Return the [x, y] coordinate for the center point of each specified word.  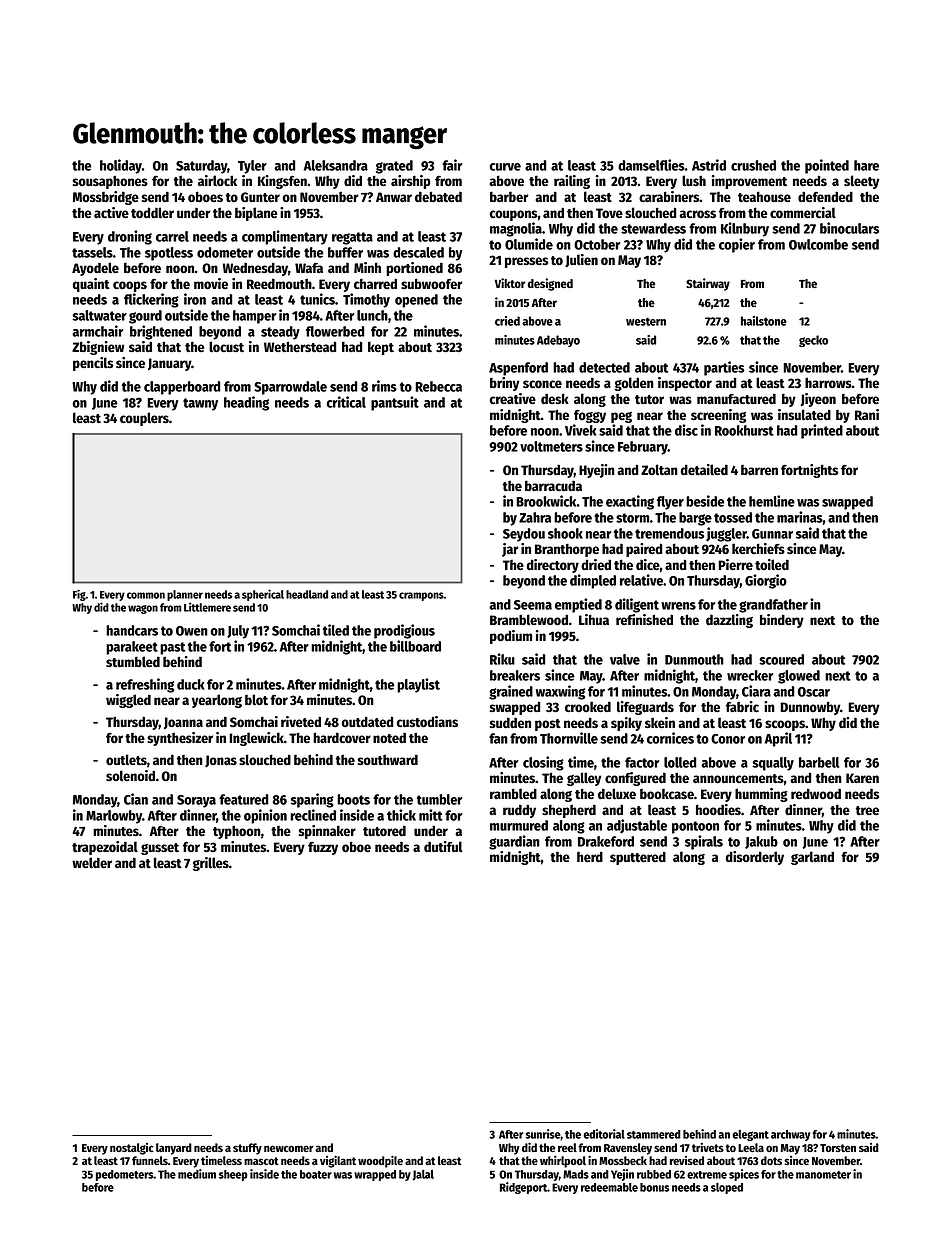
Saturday [201, 167]
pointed [827, 166]
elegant [750, 1135]
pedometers [124, 1175]
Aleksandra [336, 165]
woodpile [380, 1161]
